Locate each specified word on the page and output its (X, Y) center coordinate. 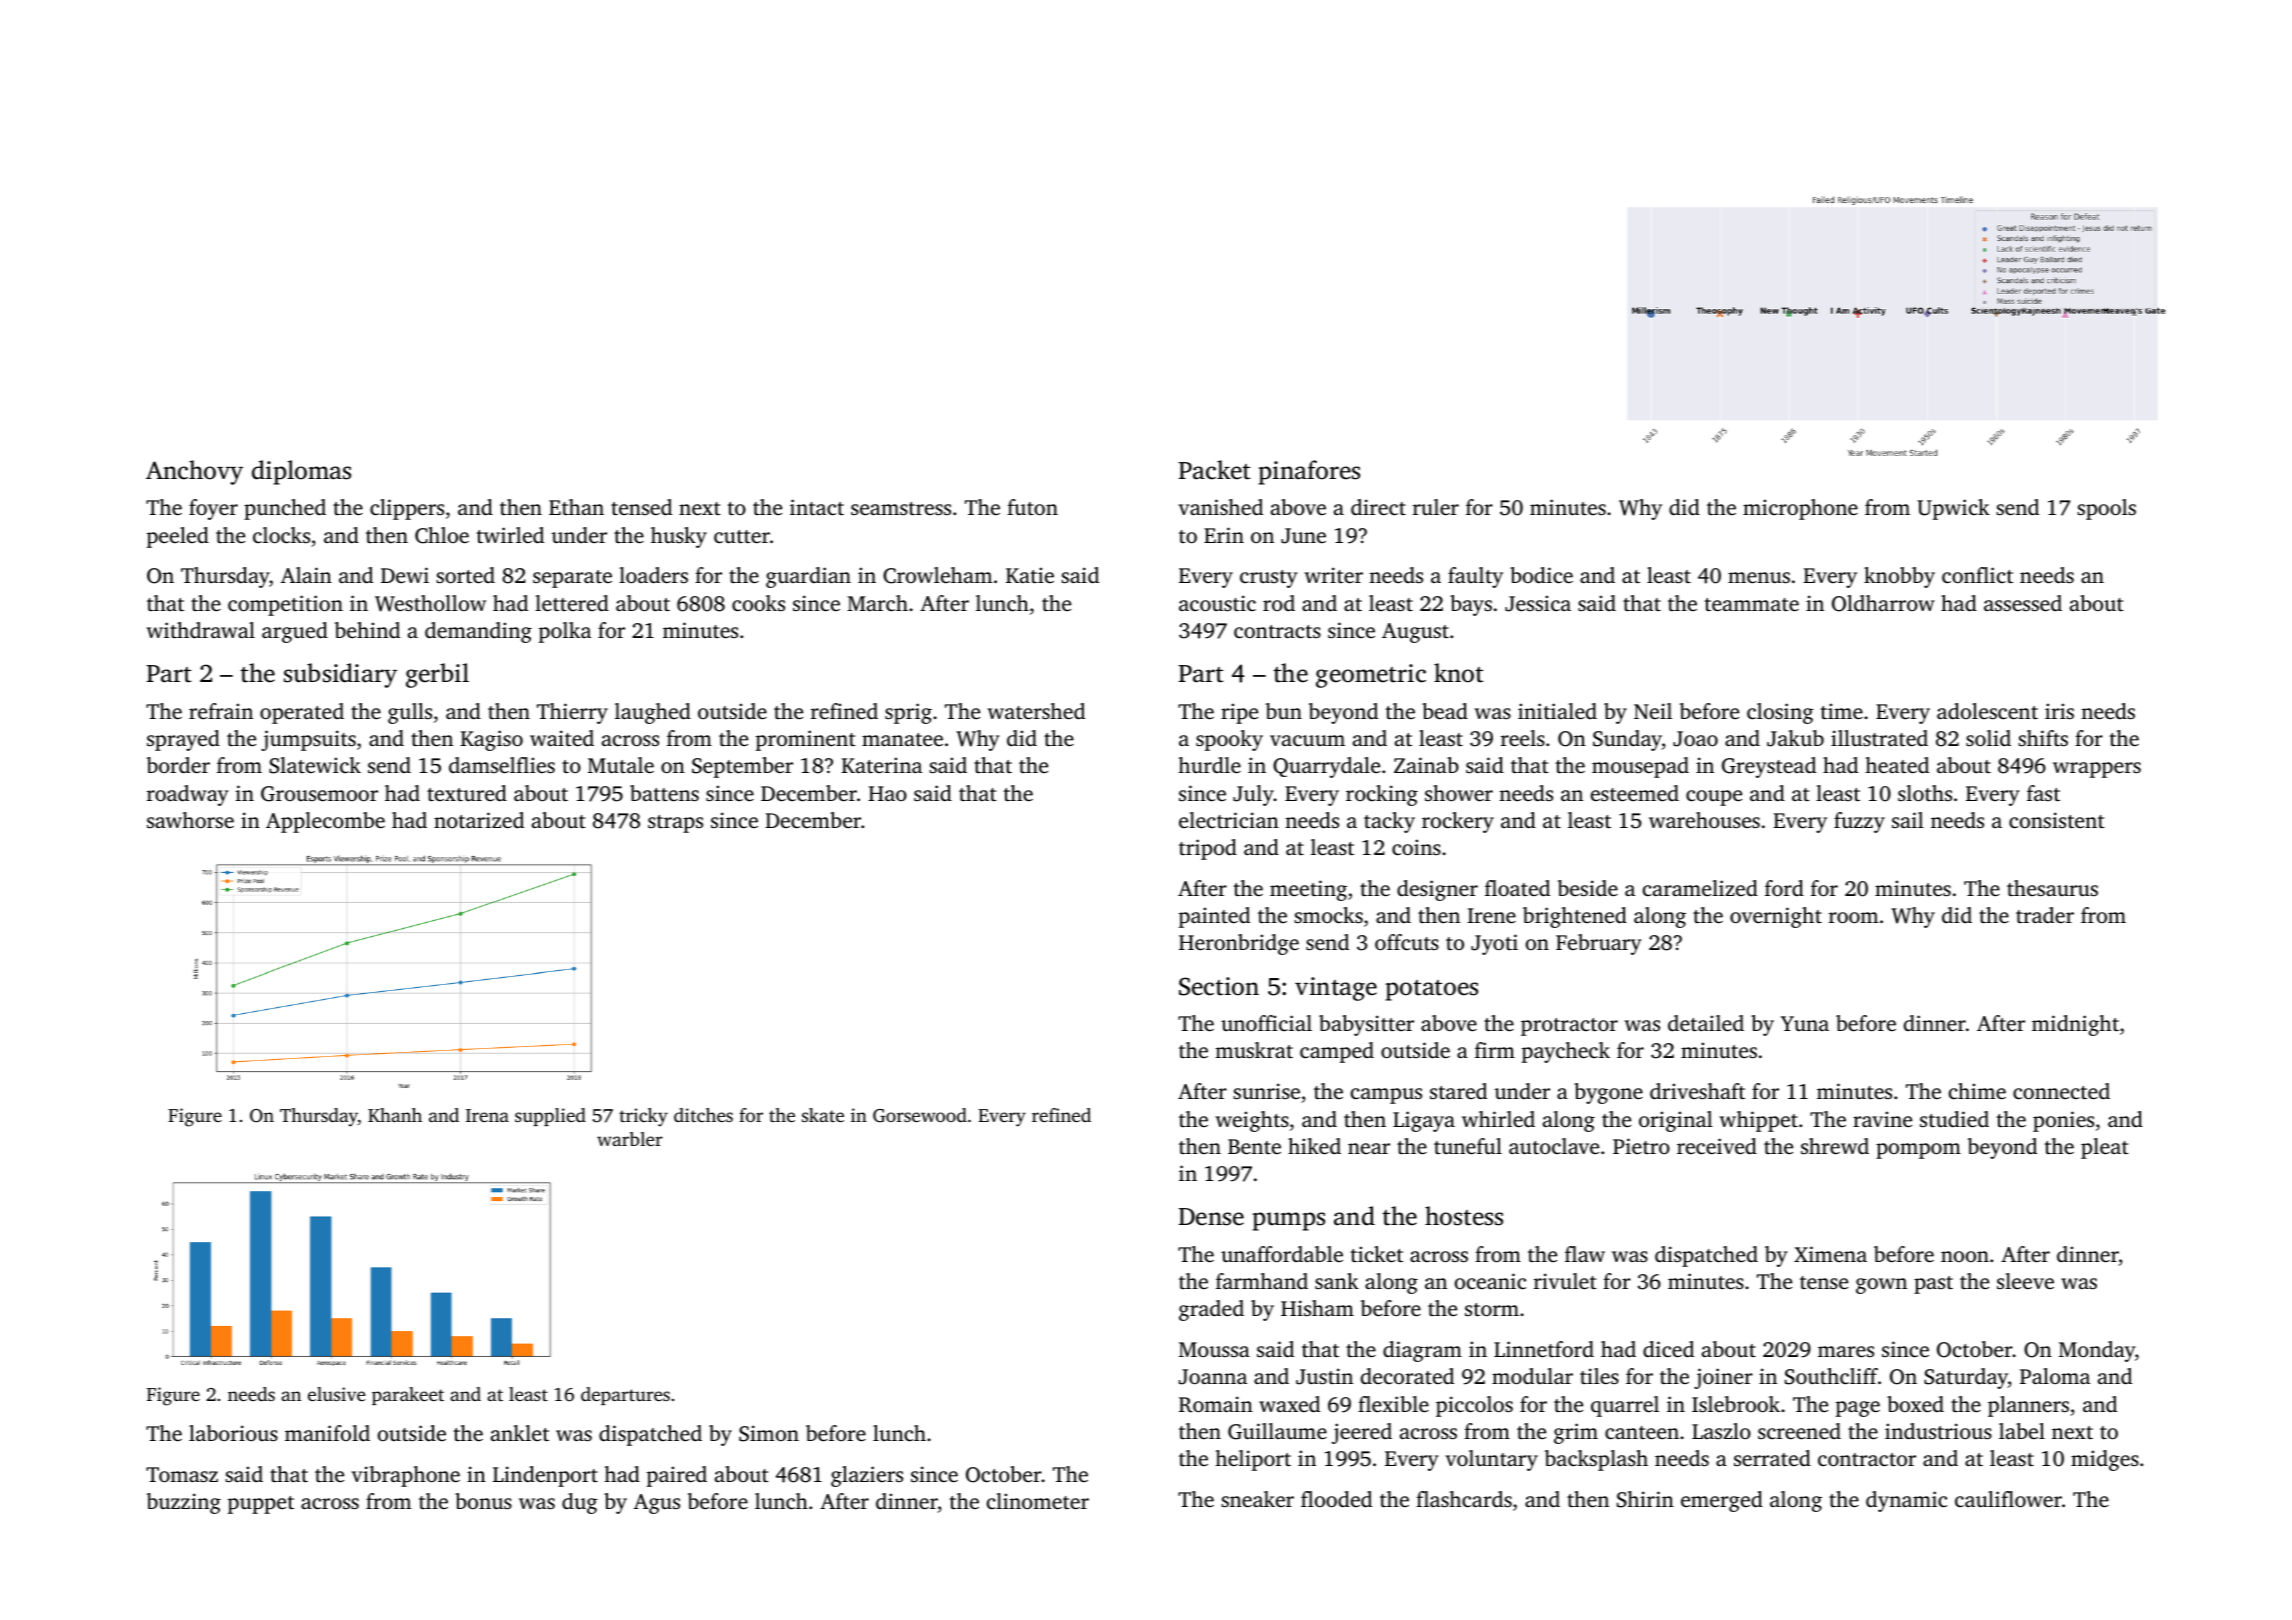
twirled (510, 535)
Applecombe (325, 822)
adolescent (1987, 711)
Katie (1030, 575)
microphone (1800, 509)
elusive (336, 1394)
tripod (1208, 849)
